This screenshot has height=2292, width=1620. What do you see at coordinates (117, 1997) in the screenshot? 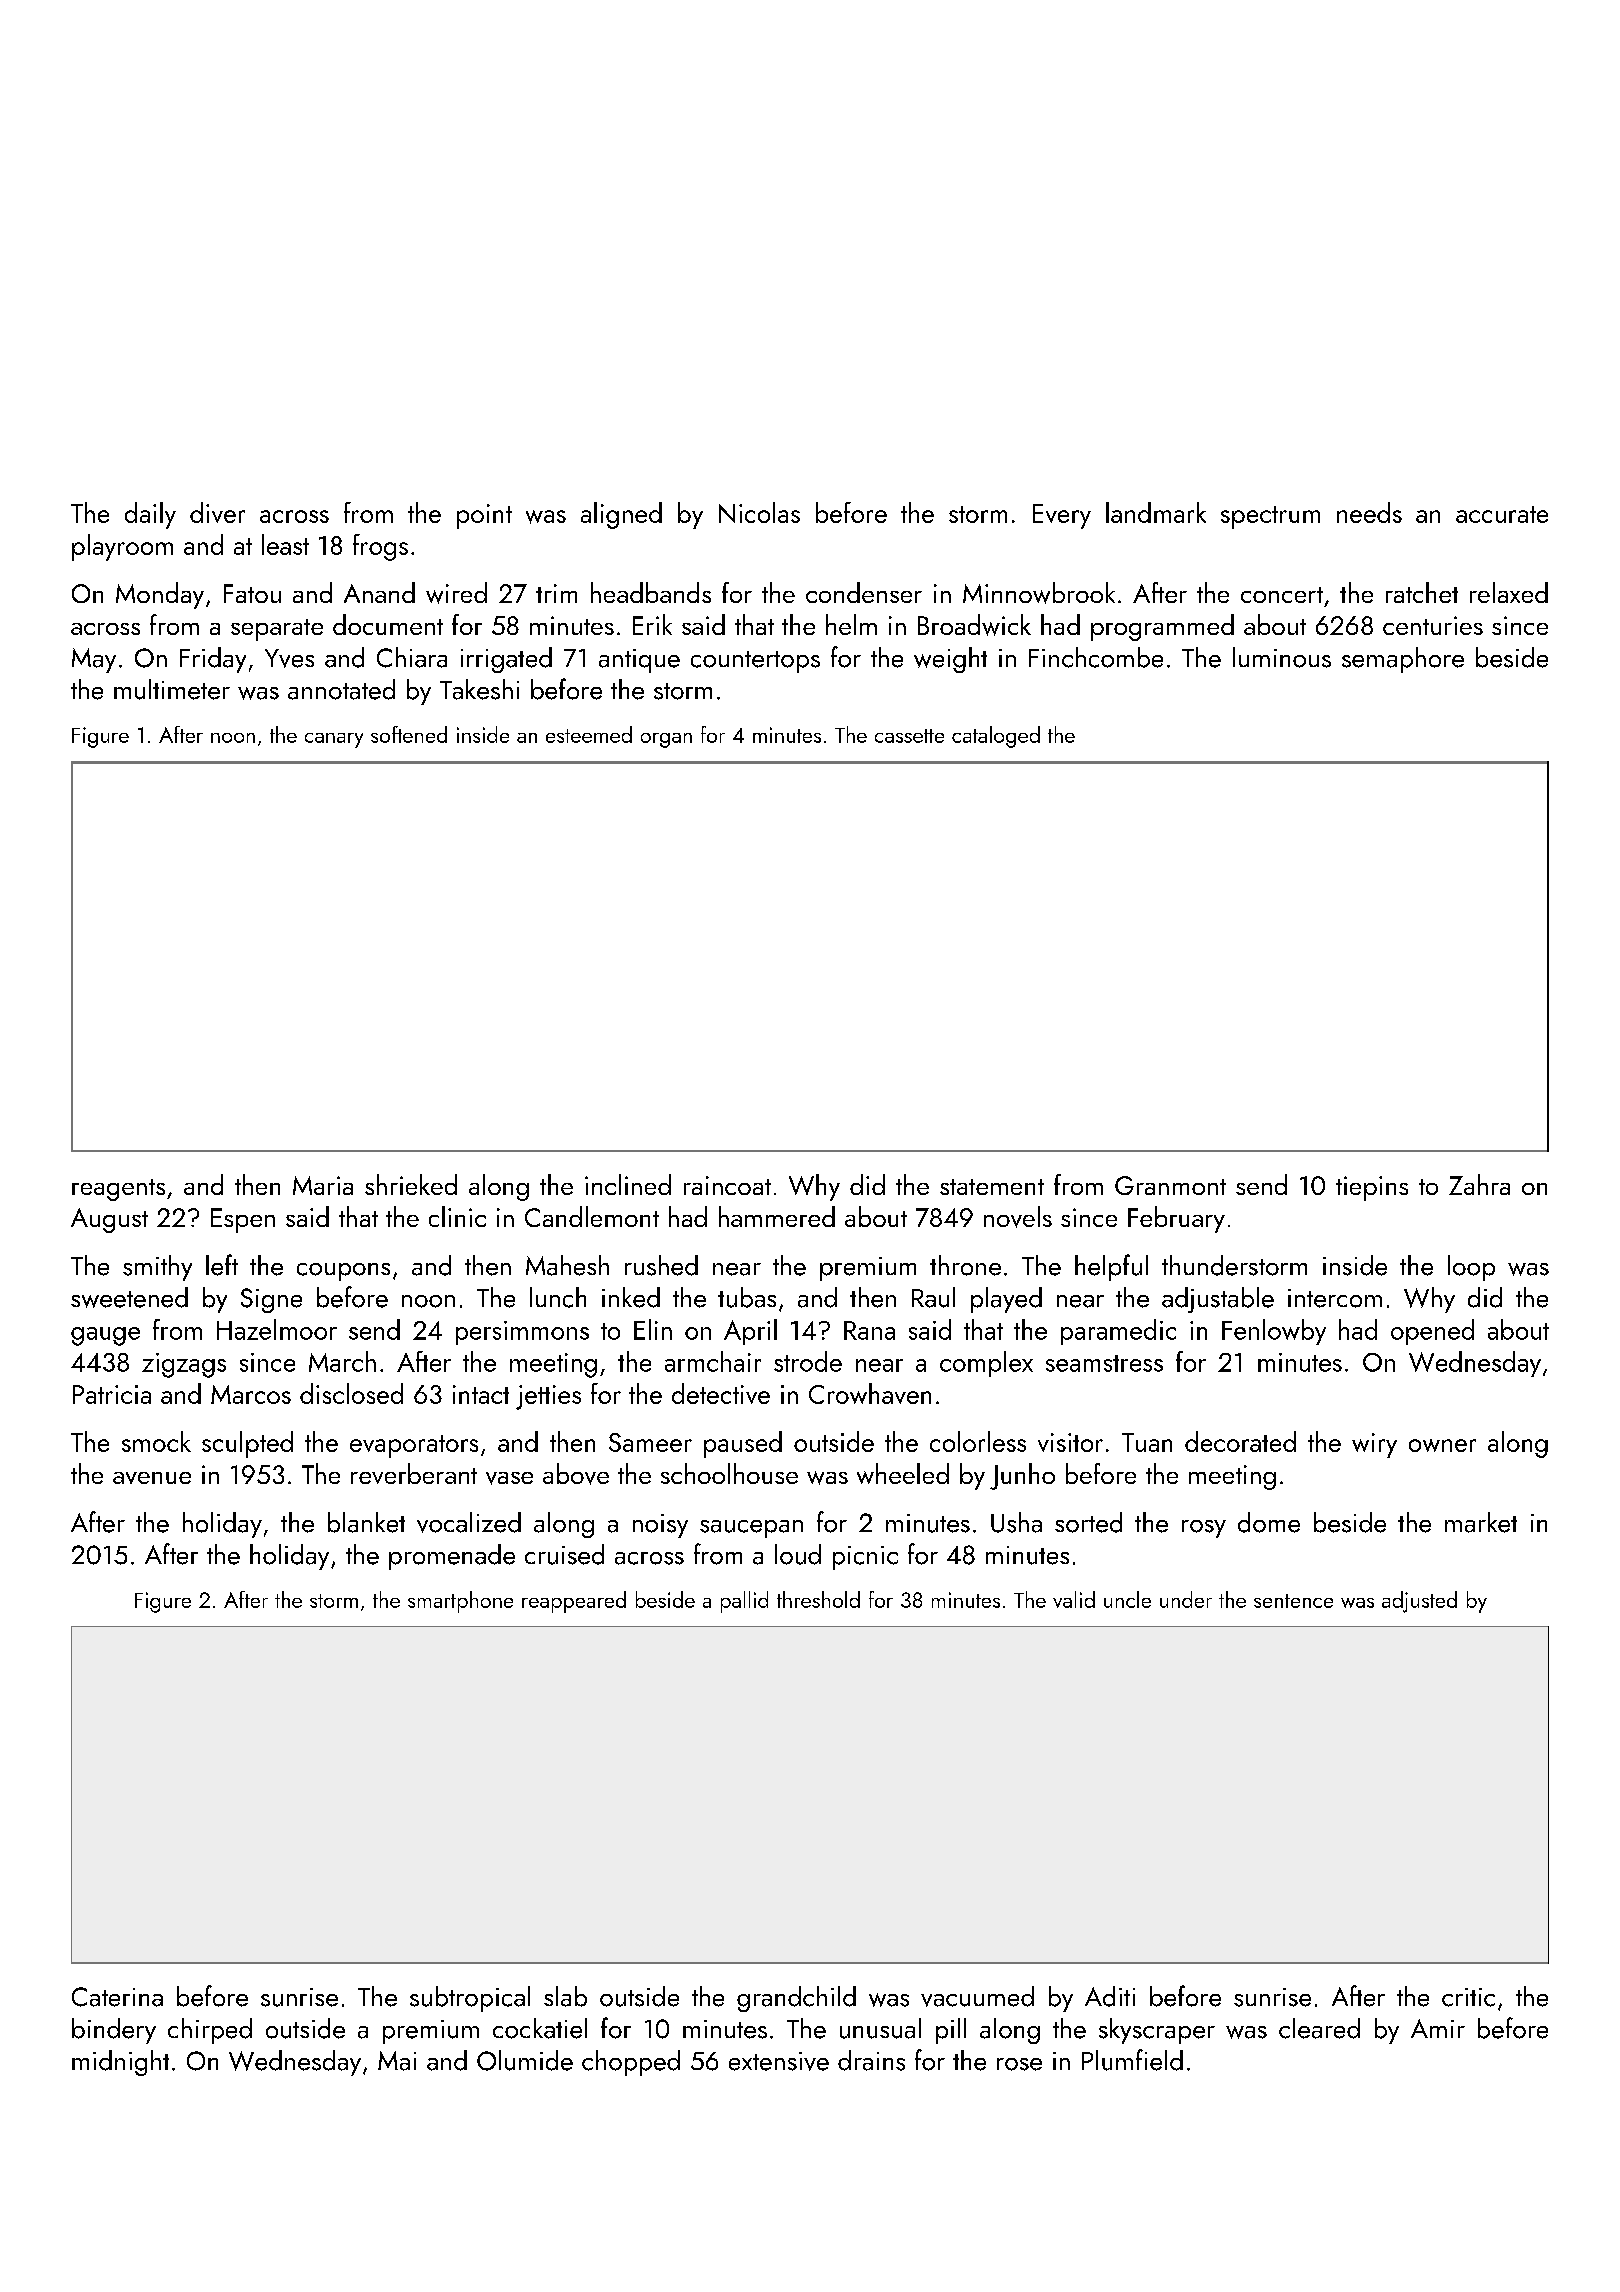
I see `Caterina` at bounding box center [117, 1997].
